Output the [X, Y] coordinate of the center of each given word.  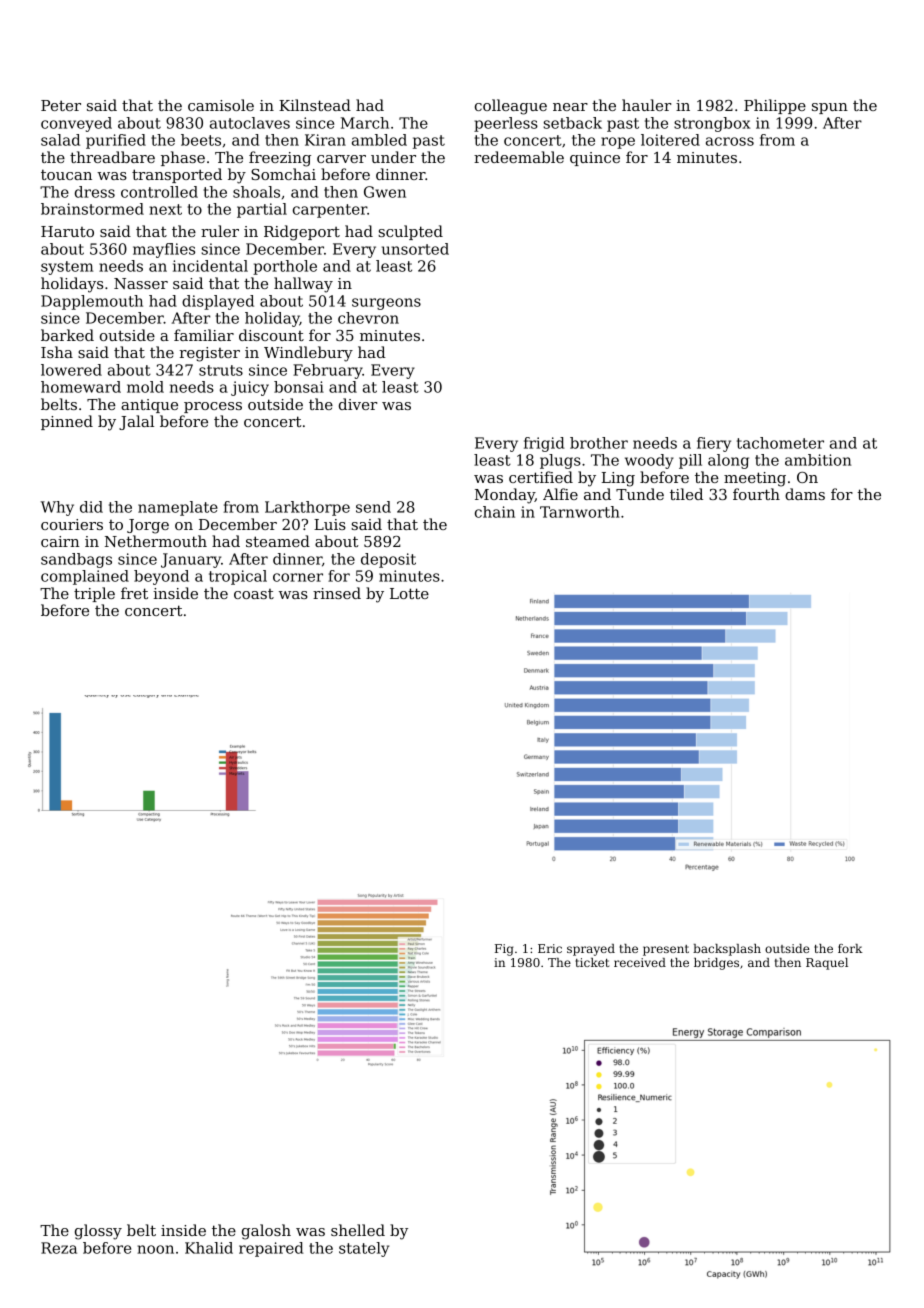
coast [254, 594]
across [730, 141]
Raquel [827, 964]
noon [155, 1249]
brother [599, 443]
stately [364, 1249]
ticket [592, 962]
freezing [280, 159]
